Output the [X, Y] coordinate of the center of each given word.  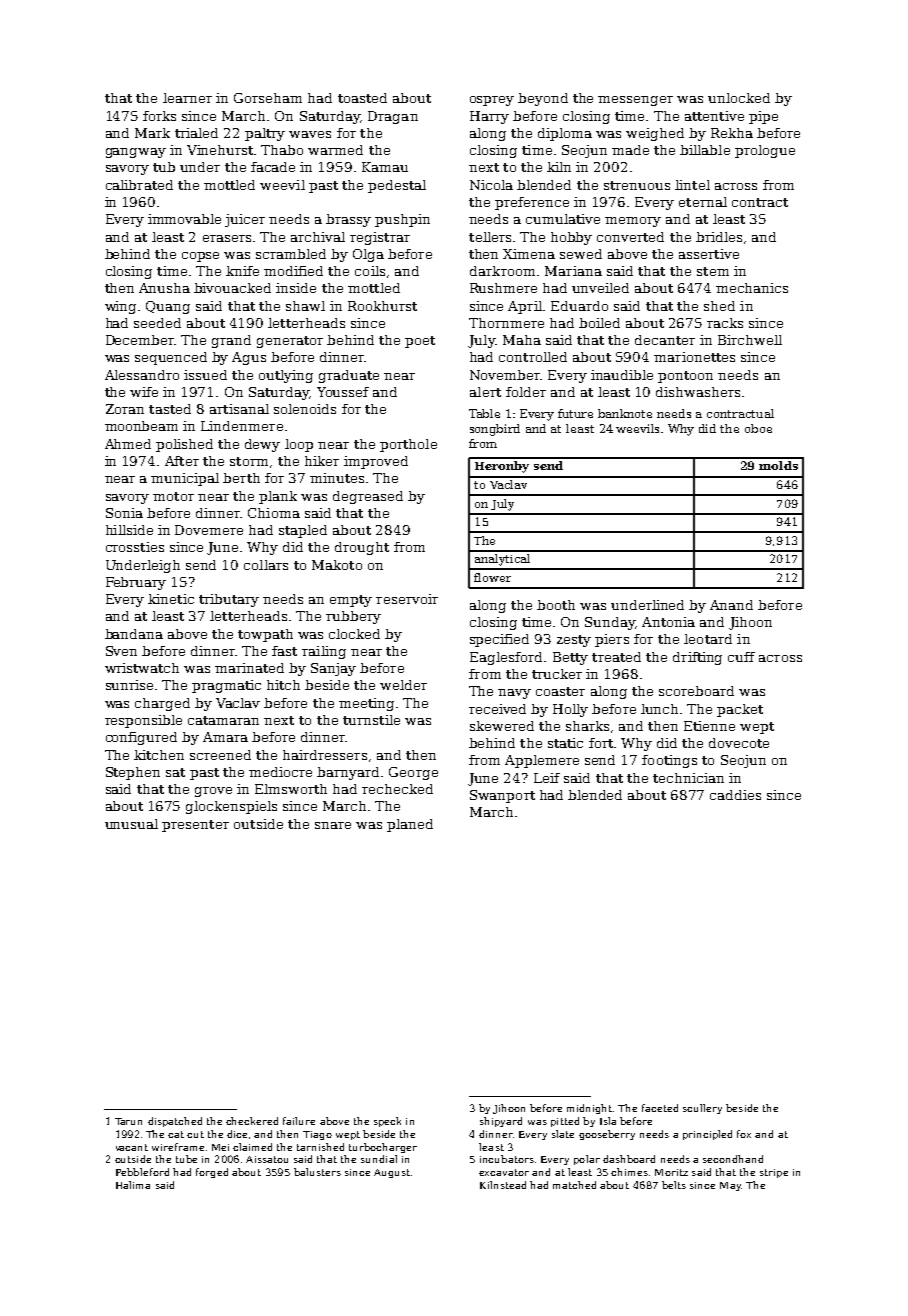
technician [688, 778]
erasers [227, 238]
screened [220, 755]
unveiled [600, 288]
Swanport [502, 796]
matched [574, 1185]
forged [212, 1173]
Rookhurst [382, 306]
